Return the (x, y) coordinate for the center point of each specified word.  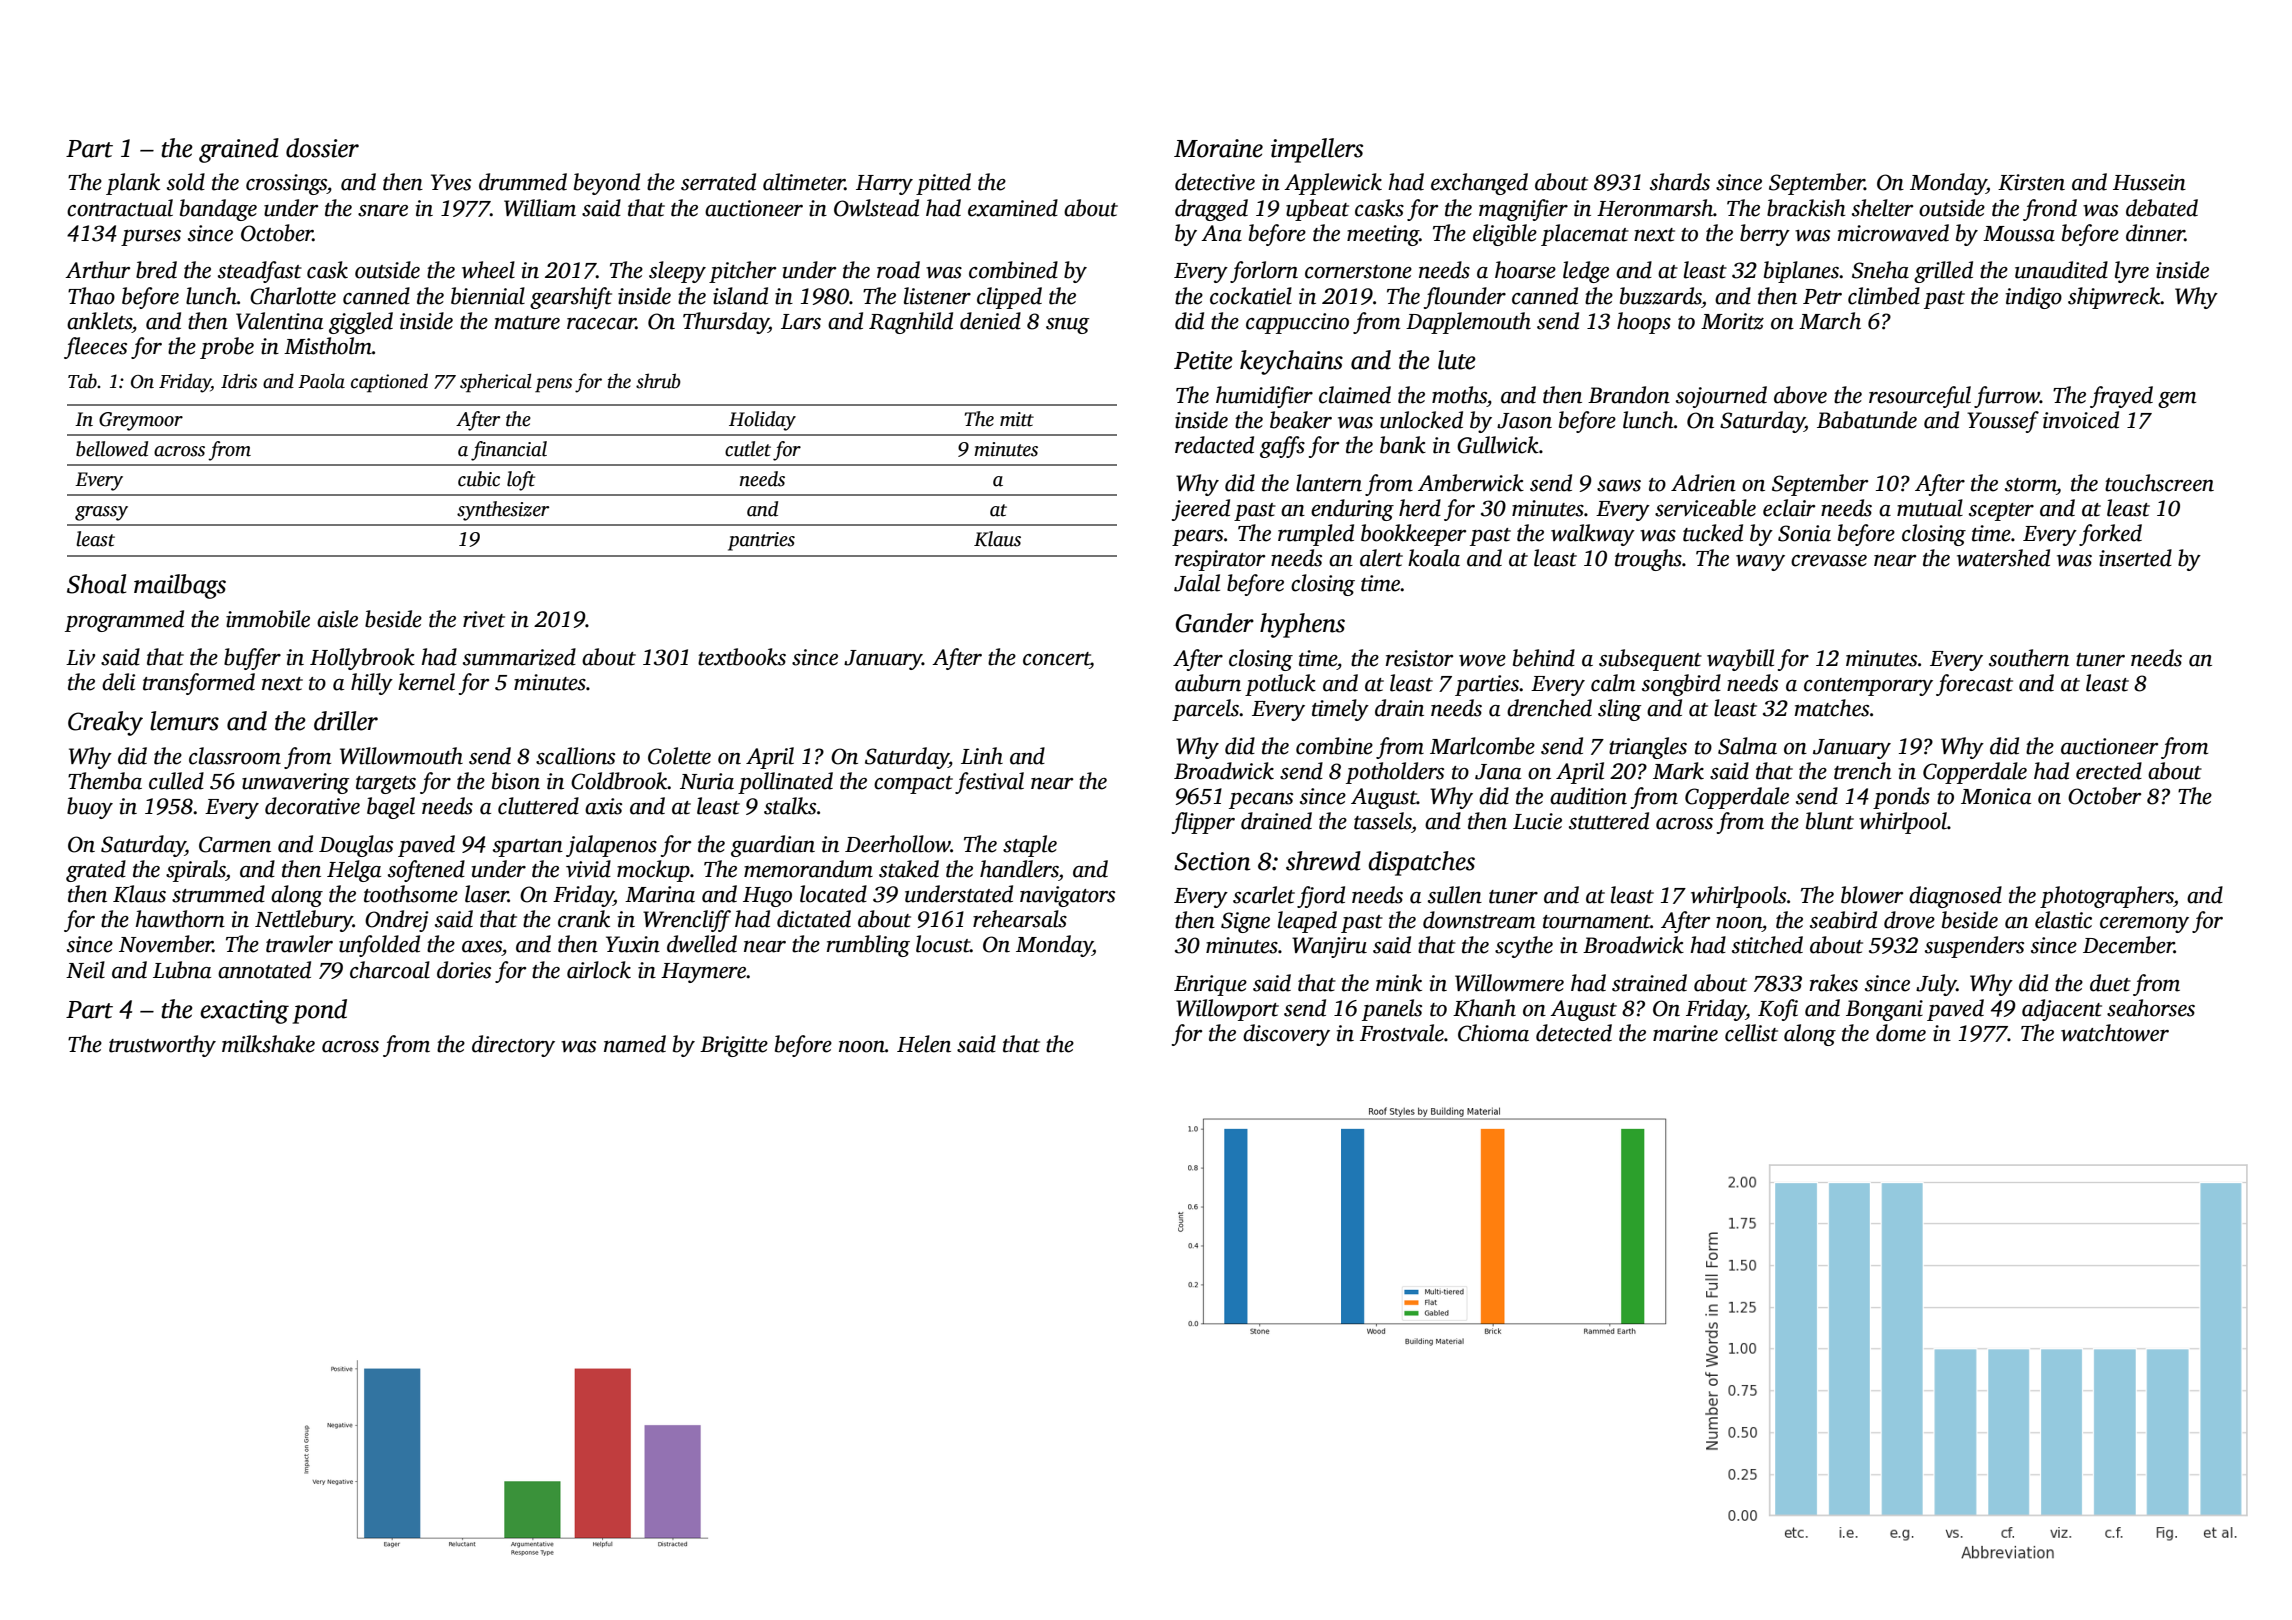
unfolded (379, 946)
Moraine (1218, 148)
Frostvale (1402, 1033)
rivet (484, 619)
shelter (1882, 208)
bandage (218, 210)
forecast (1974, 685)
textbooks (742, 657)
